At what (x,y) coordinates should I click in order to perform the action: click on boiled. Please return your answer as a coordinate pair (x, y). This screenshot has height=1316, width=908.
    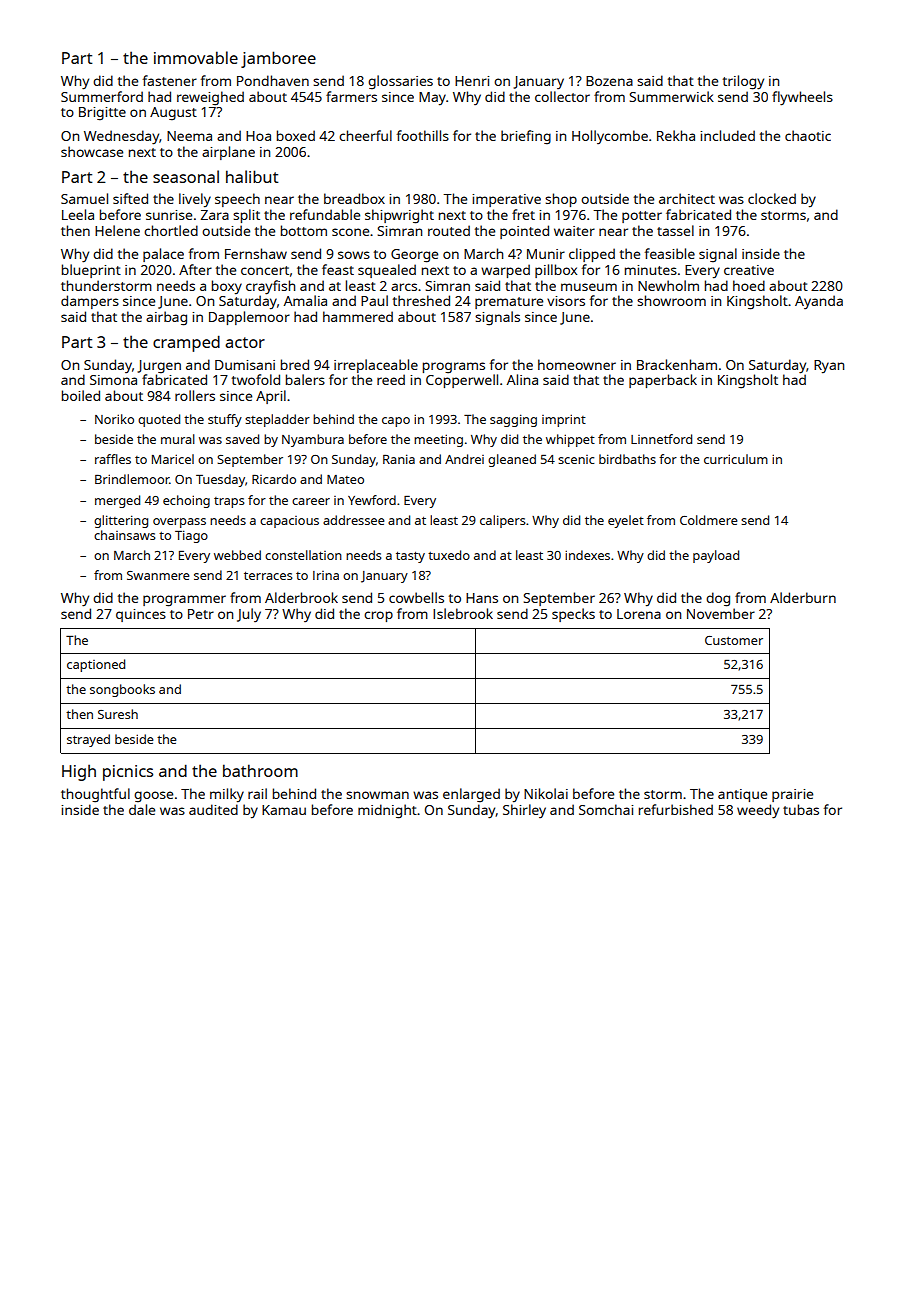
    Looking at the image, I should click on (81, 395).
